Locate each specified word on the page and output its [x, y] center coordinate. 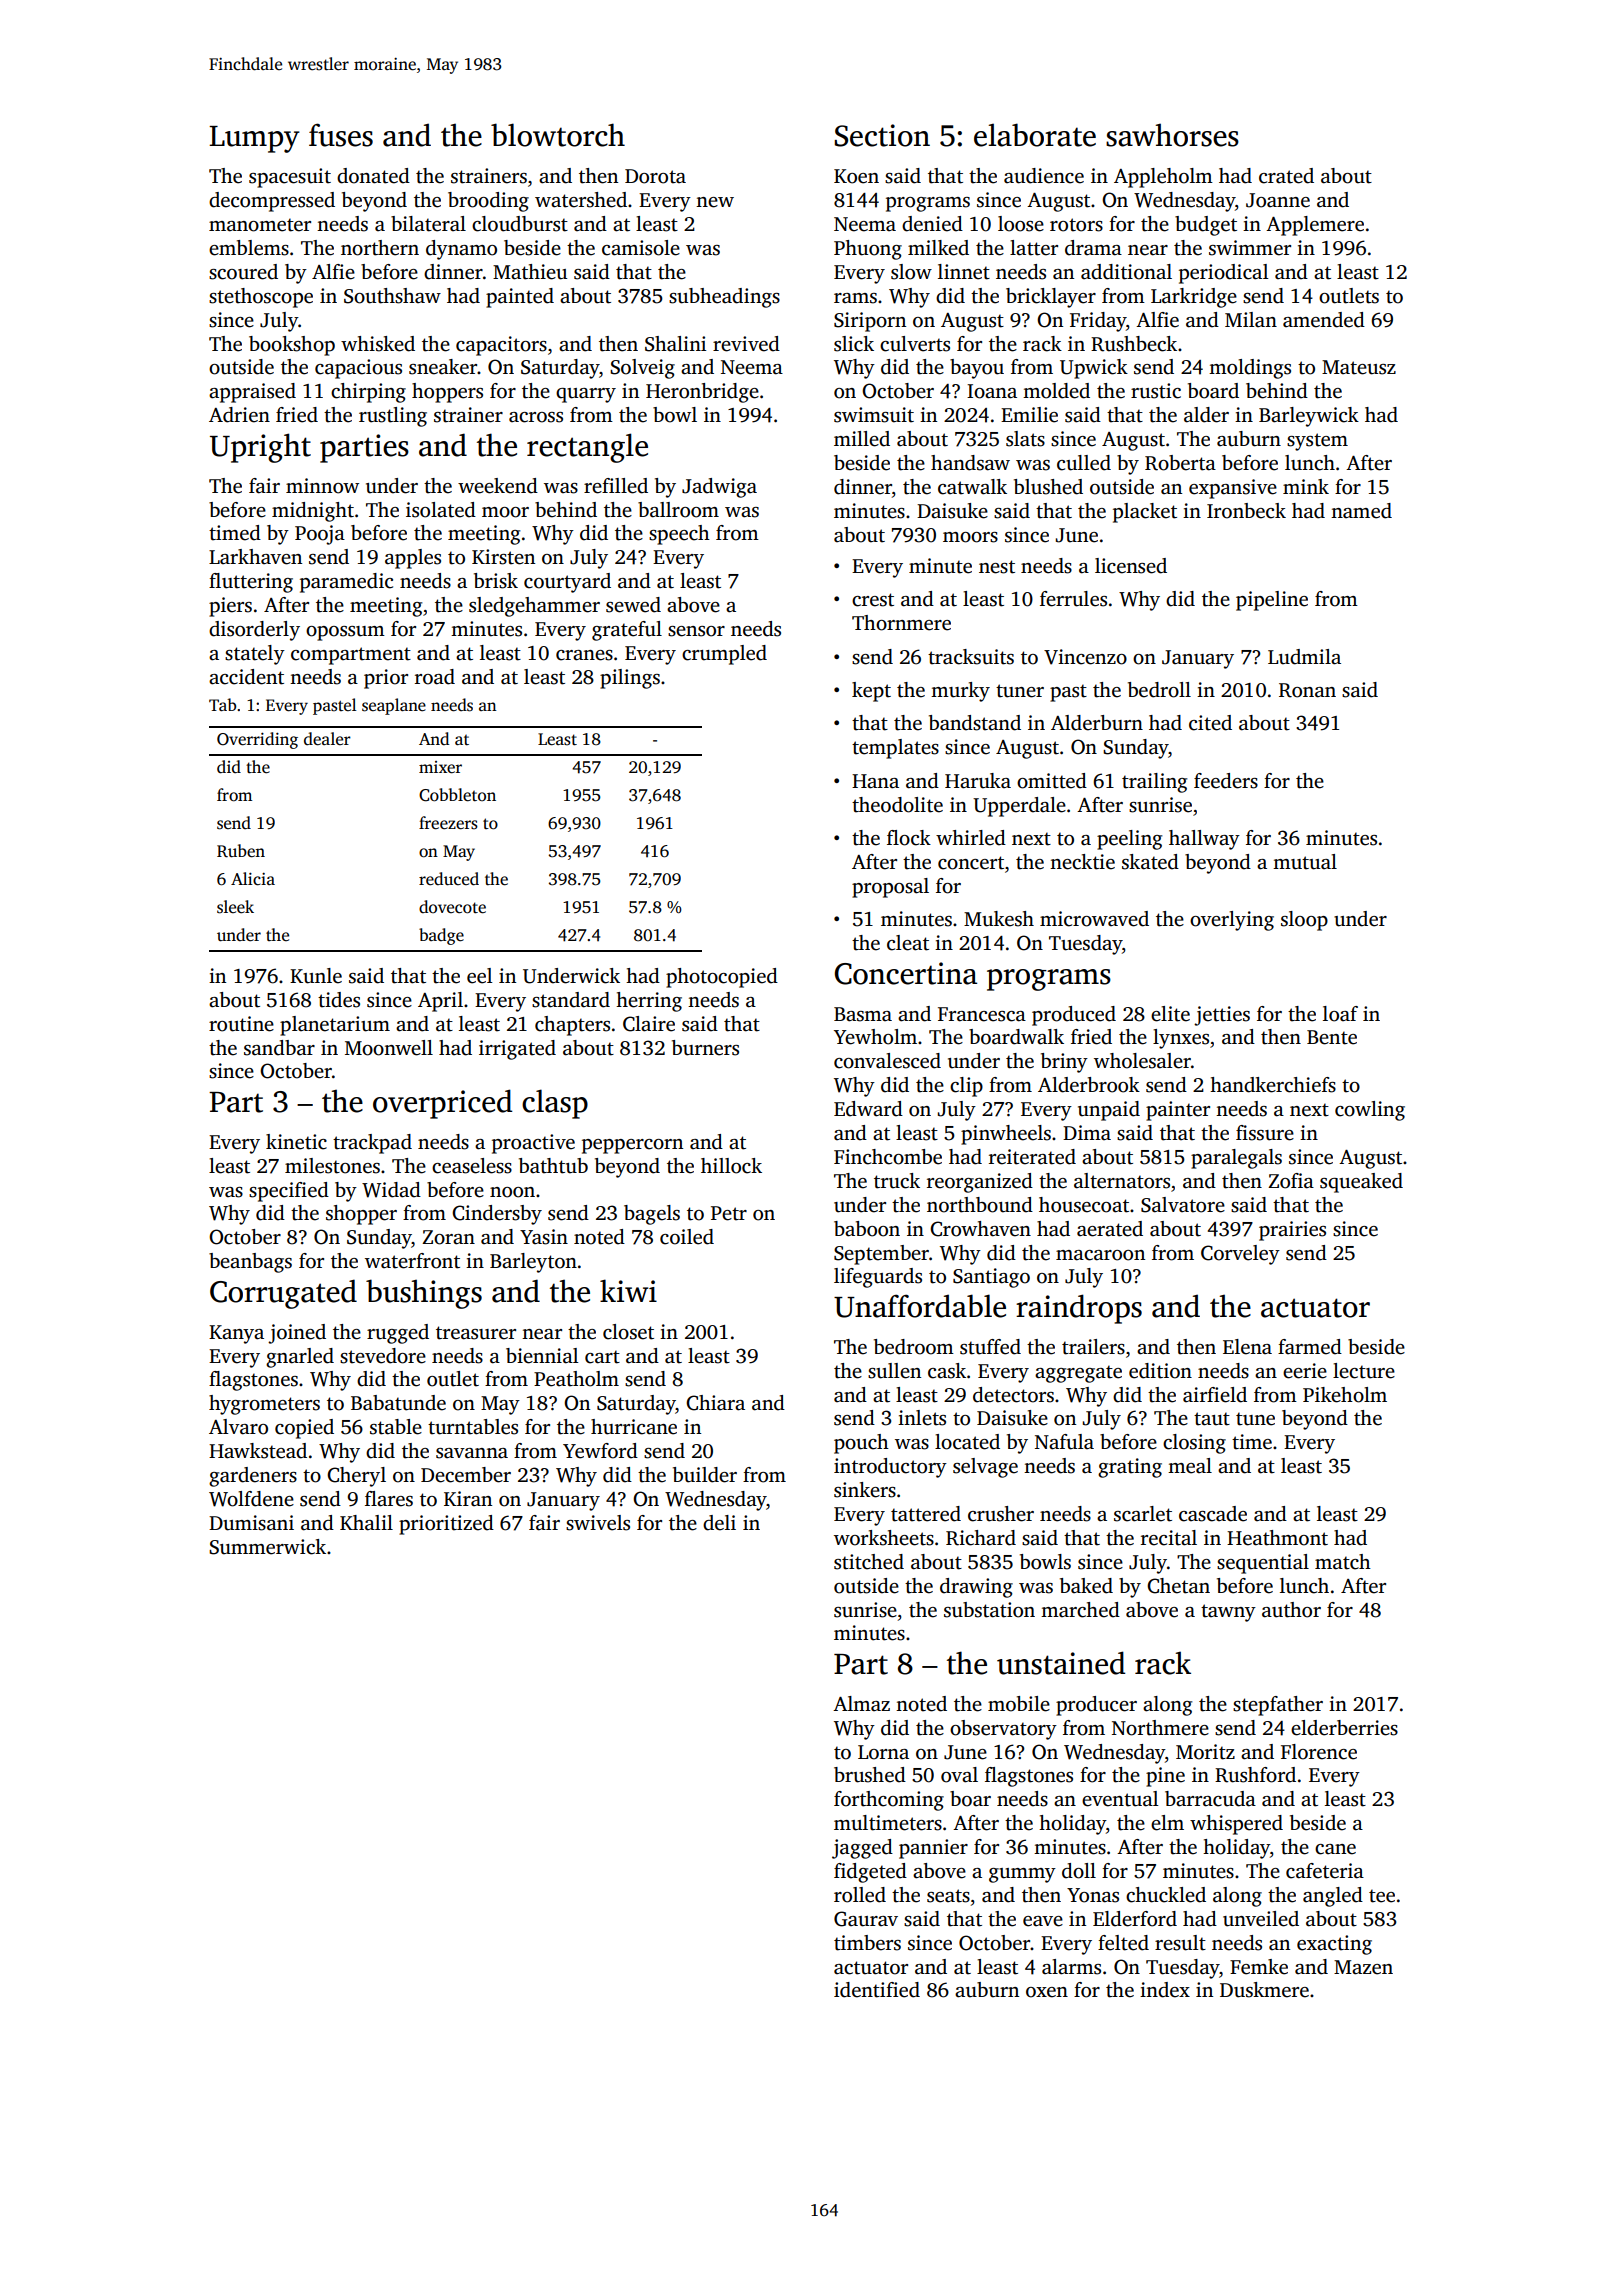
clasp [555, 1104]
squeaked [1361, 1183]
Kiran [468, 1498]
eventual [1120, 1799]
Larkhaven [255, 557]
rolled [860, 1895]
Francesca [982, 1014]
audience [1044, 176]
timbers [867, 1943]
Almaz [861, 1703]
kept [871, 692]
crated [1286, 176]
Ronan [1307, 690]
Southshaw [392, 296]
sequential [1263, 1564]
